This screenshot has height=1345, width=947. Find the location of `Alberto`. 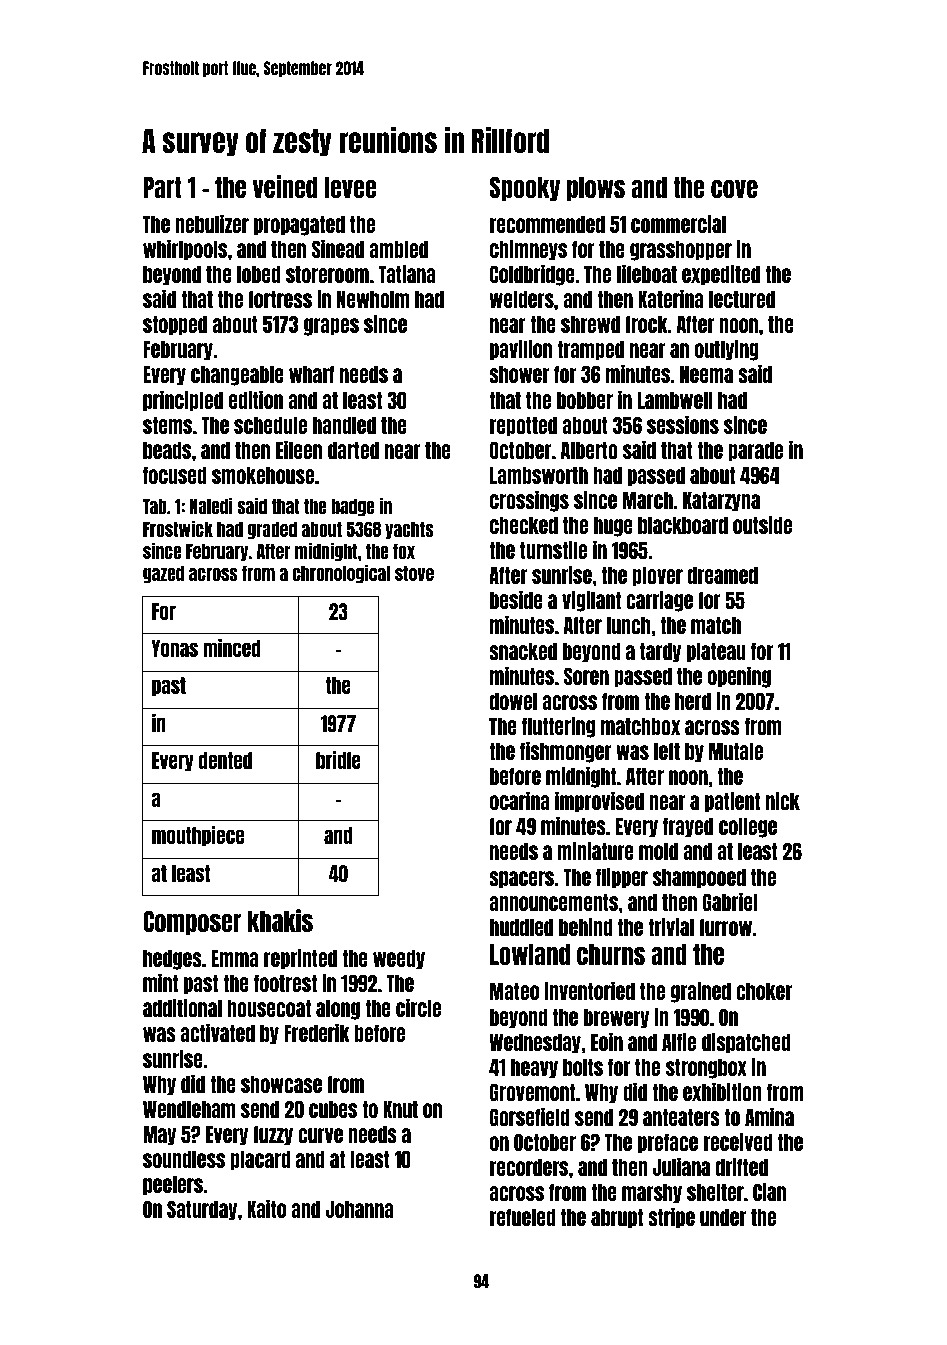

Alberto is located at coordinates (589, 450).
